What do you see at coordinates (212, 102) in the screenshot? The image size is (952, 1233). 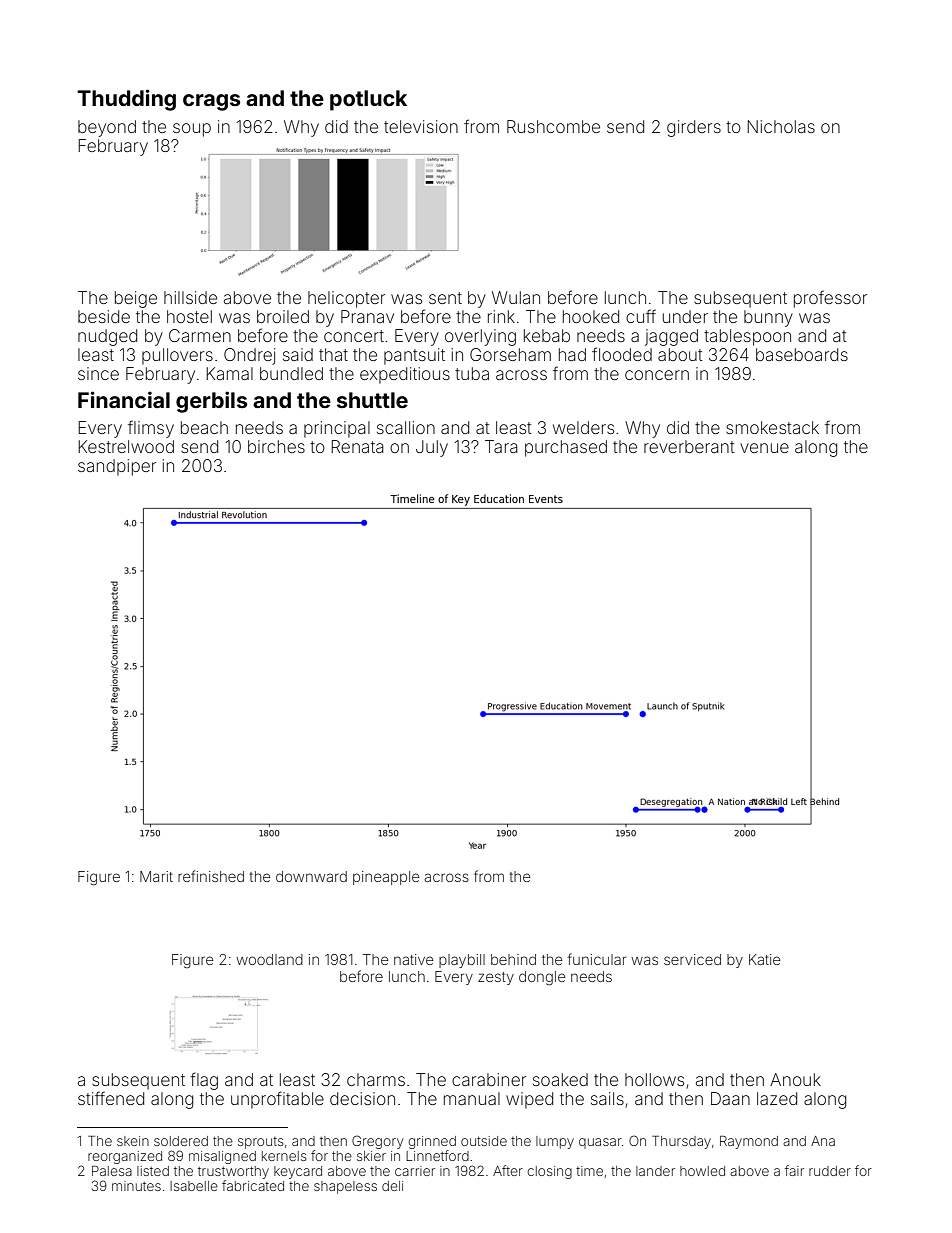 I see `crags` at bounding box center [212, 102].
